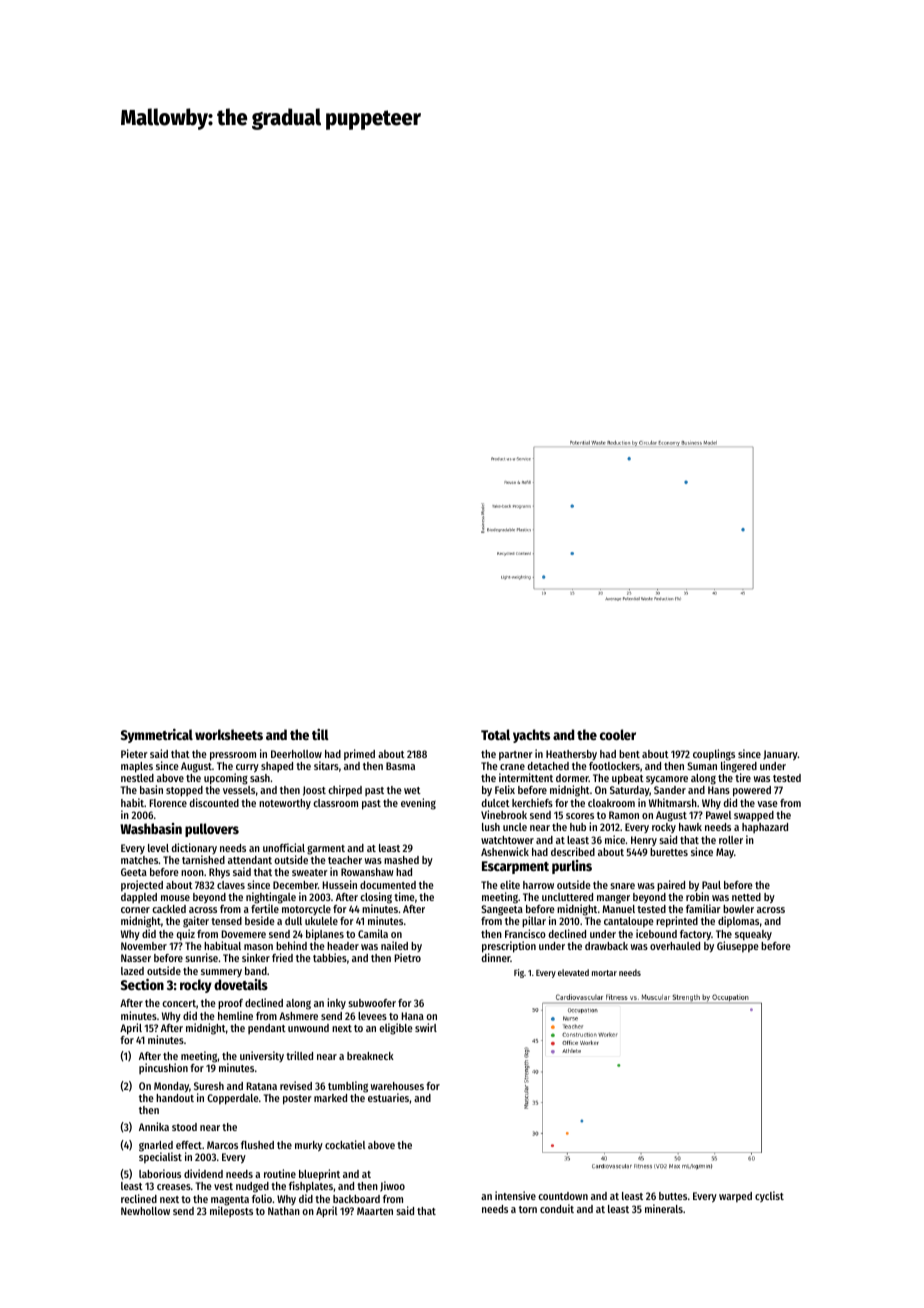 The image size is (924, 1308). What do you see at coordinates (673, 1196) in the screenshot?
I see `buttes` at bounding box center [673, 1196].
